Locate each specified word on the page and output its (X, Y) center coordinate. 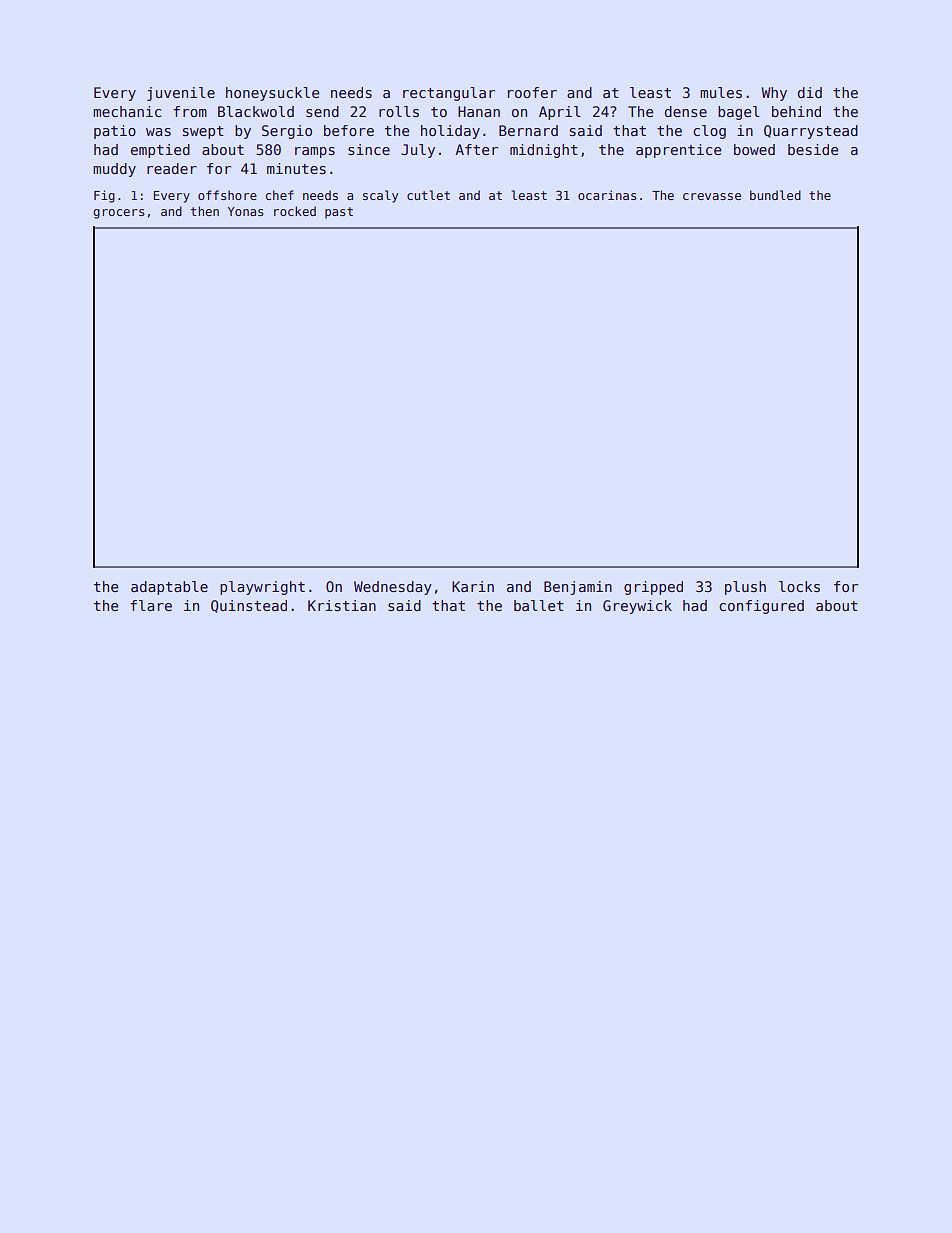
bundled (775, 195)
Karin (473, 586)
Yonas (246, 211)
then (205, 211)
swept (203, 132)
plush (745, 588)
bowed (754, 149)
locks (799, 586)
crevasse (712, 196)
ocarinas (607, 195)
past (339, 213)
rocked (295, 211)
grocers (119, 214)
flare (151, 605)
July (418, 151)
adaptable (169, 588)
